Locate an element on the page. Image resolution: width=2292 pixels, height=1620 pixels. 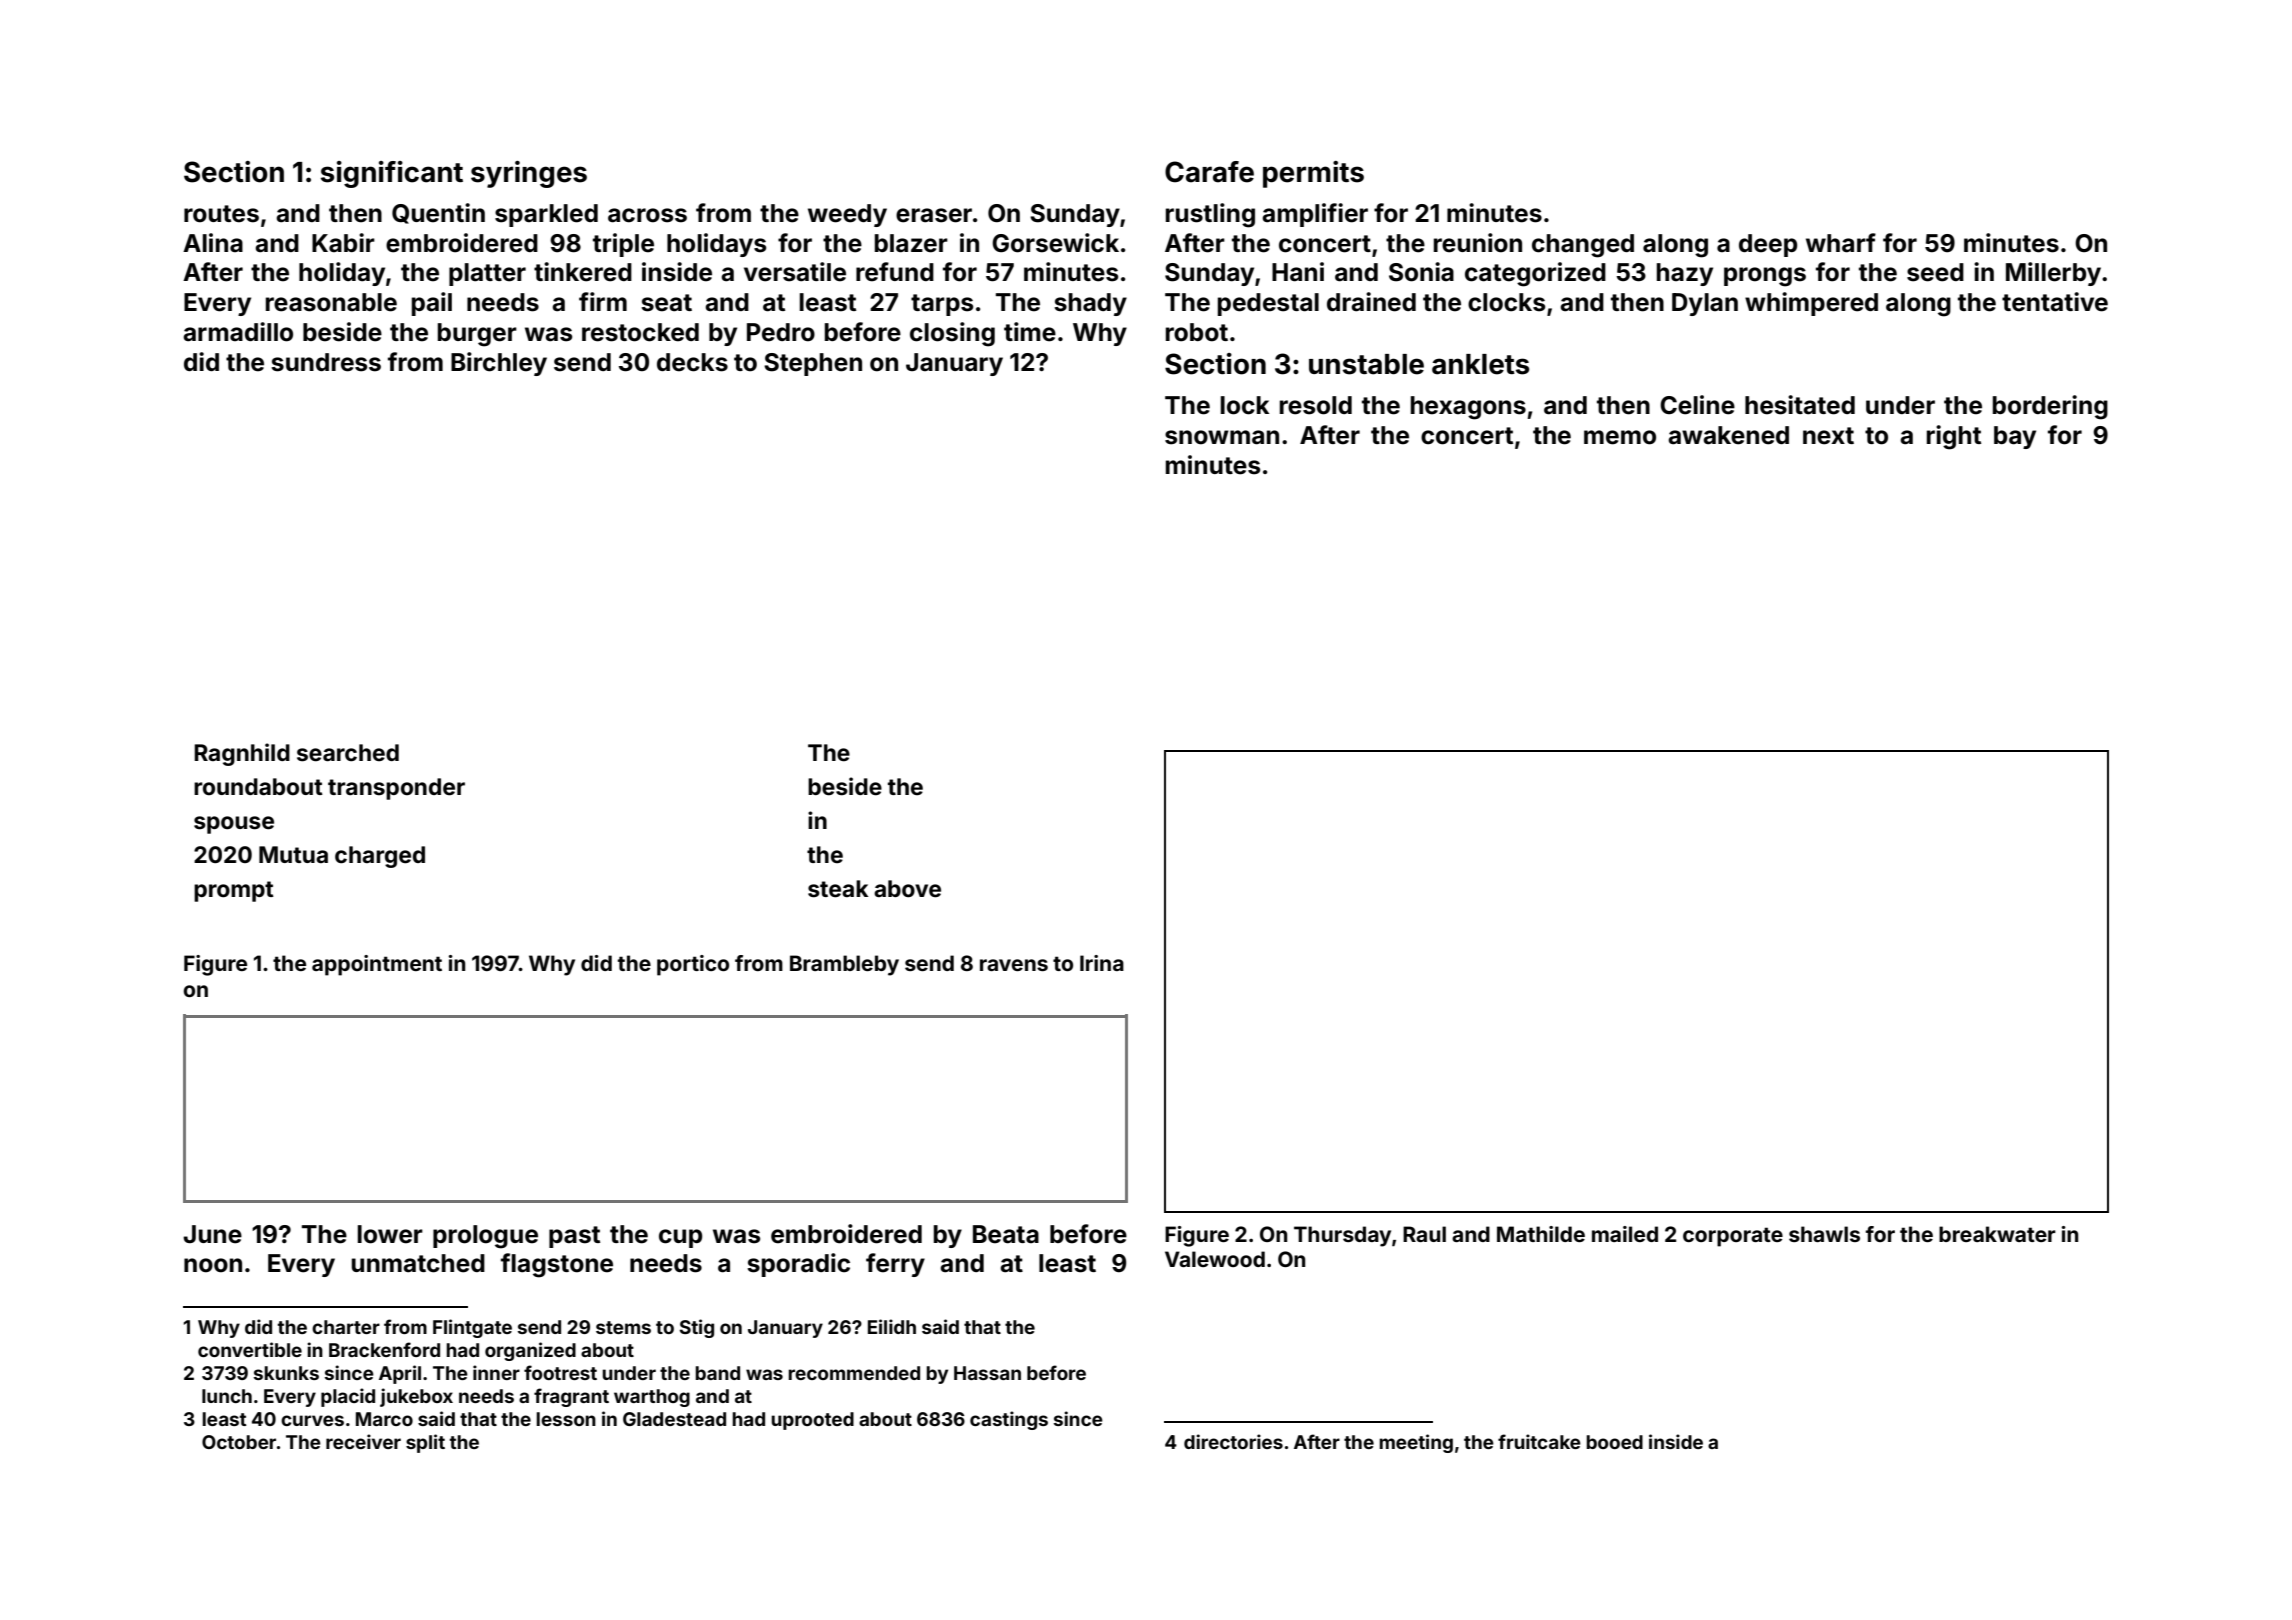
bay is located at coordinates (2015, 437).
